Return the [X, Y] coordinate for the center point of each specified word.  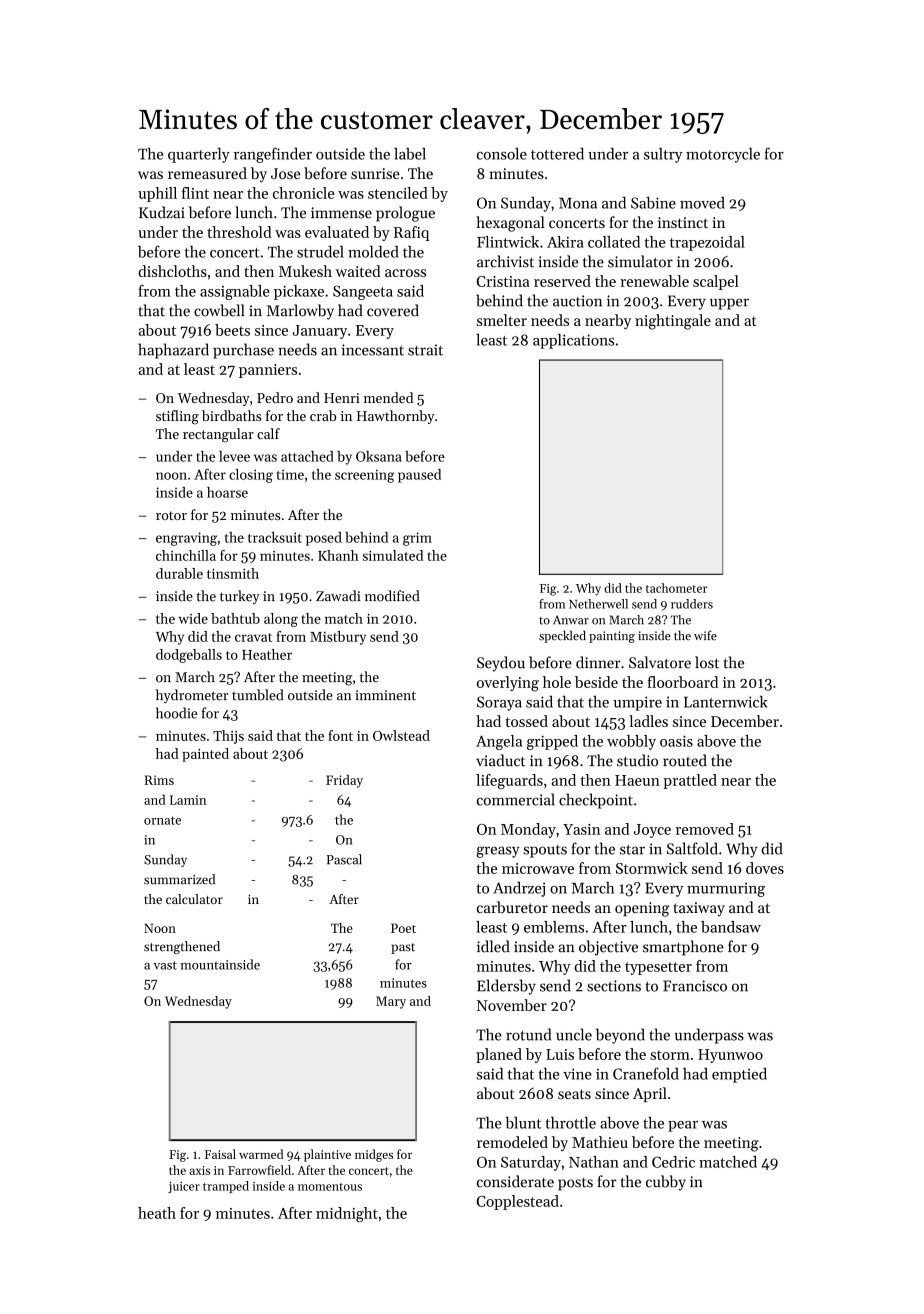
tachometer [676, 588]
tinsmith [233, 573]
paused [419, 476]
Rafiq [411, 233]
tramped [226, 1187]
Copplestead [517, 1202]
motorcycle [723, 155]
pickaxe [299, 292]
